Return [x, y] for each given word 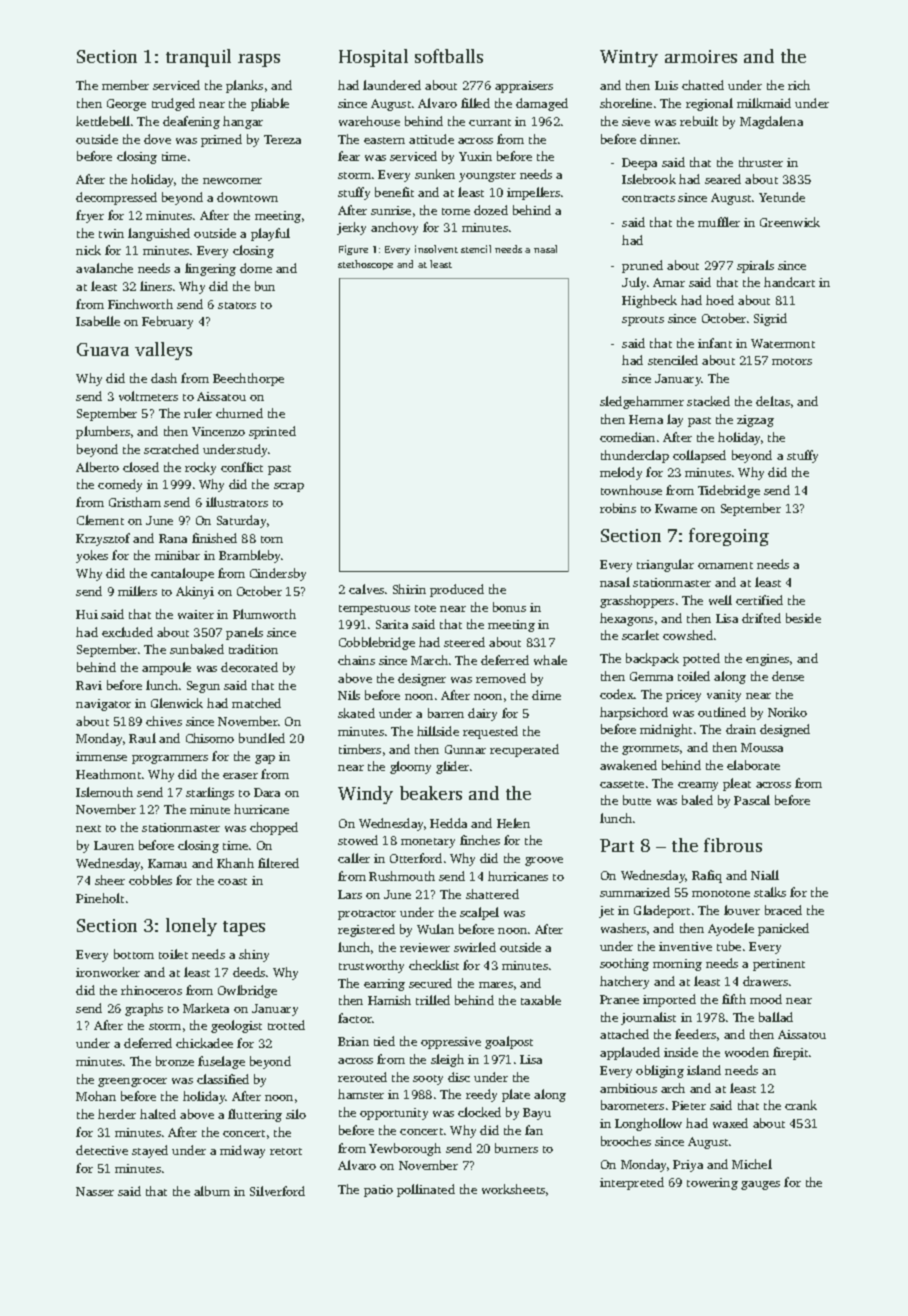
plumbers [103, 432]
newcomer [232, 181]
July [634, 283]
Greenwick [790, 222]
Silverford [277, 1191]
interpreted [632, 1183]
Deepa [639, 164]
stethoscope [365, 265]
